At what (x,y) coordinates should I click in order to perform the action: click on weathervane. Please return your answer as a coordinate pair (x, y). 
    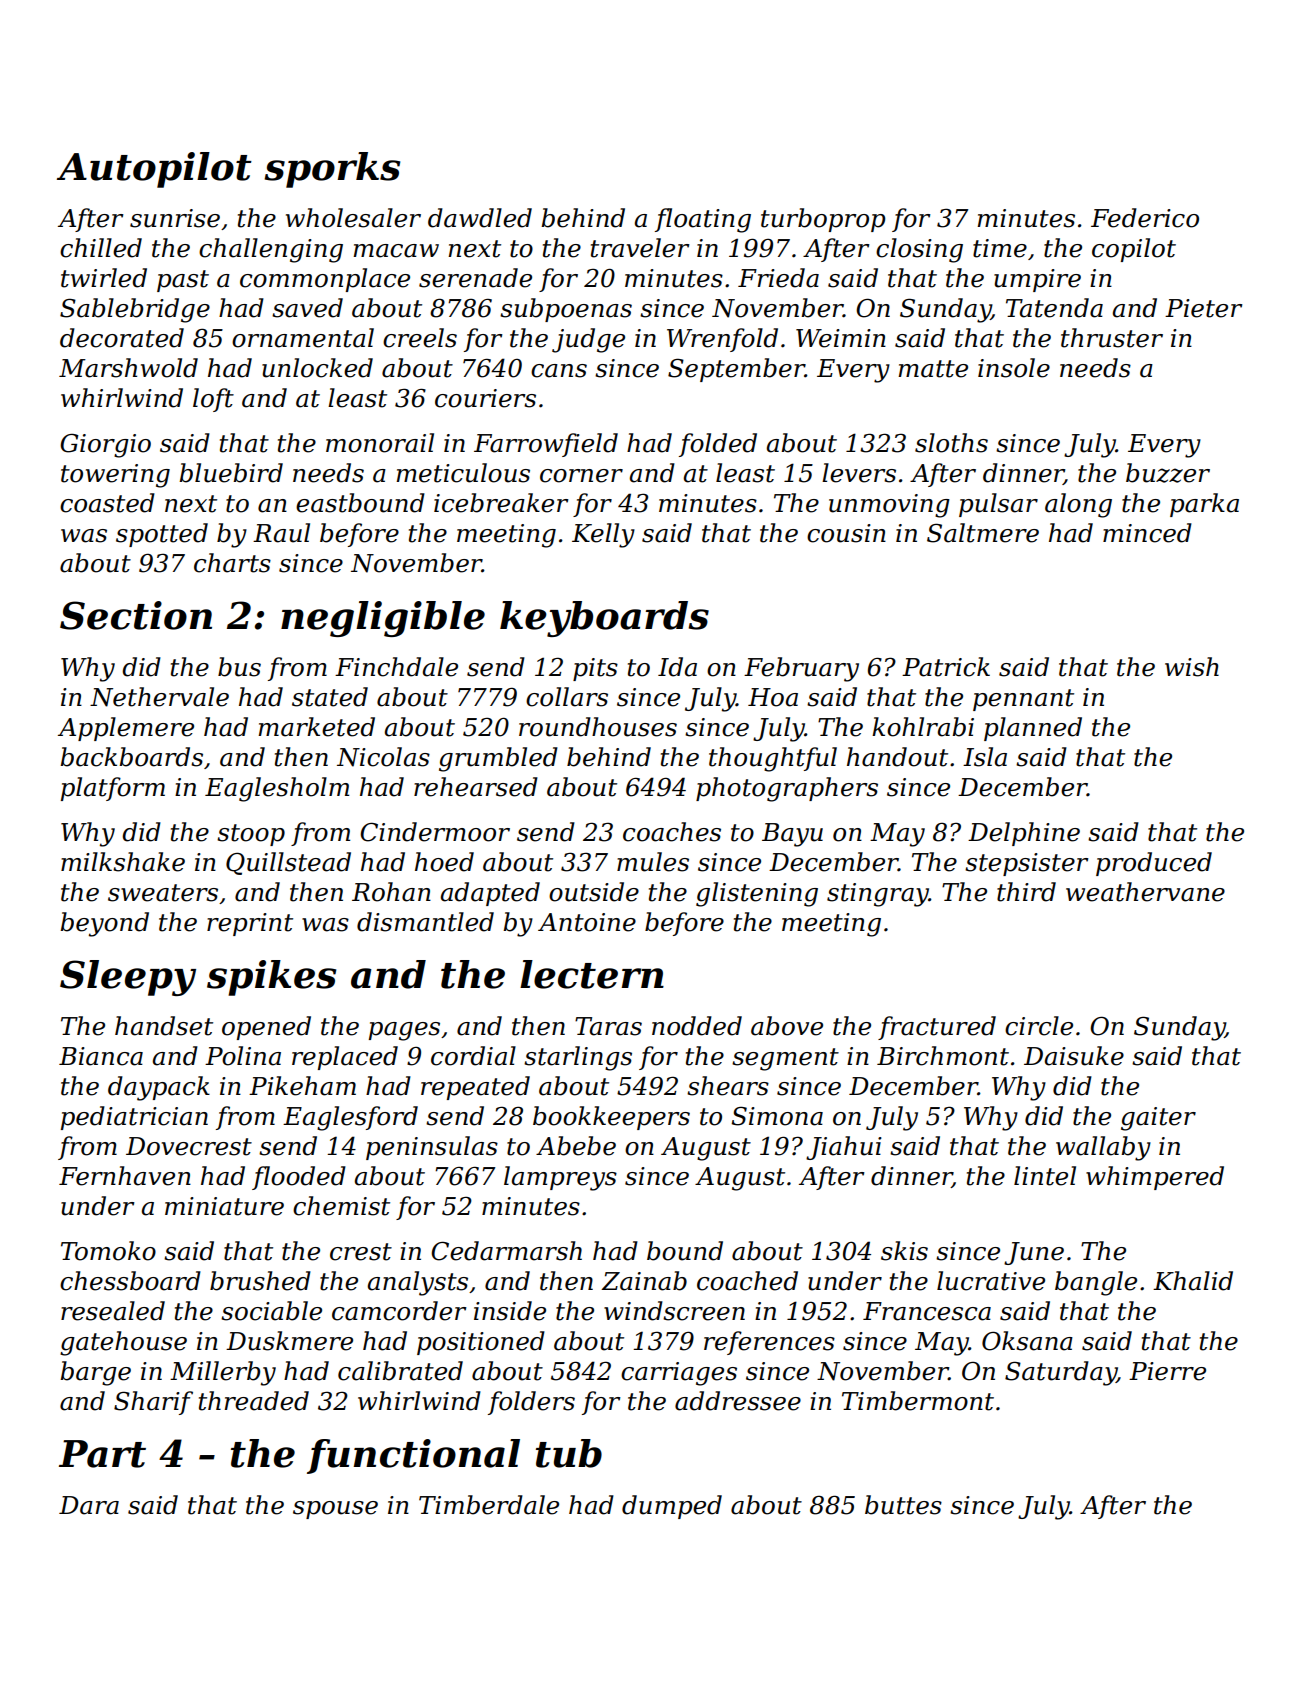
    Looking at the image, I should click on (1145, 892).
